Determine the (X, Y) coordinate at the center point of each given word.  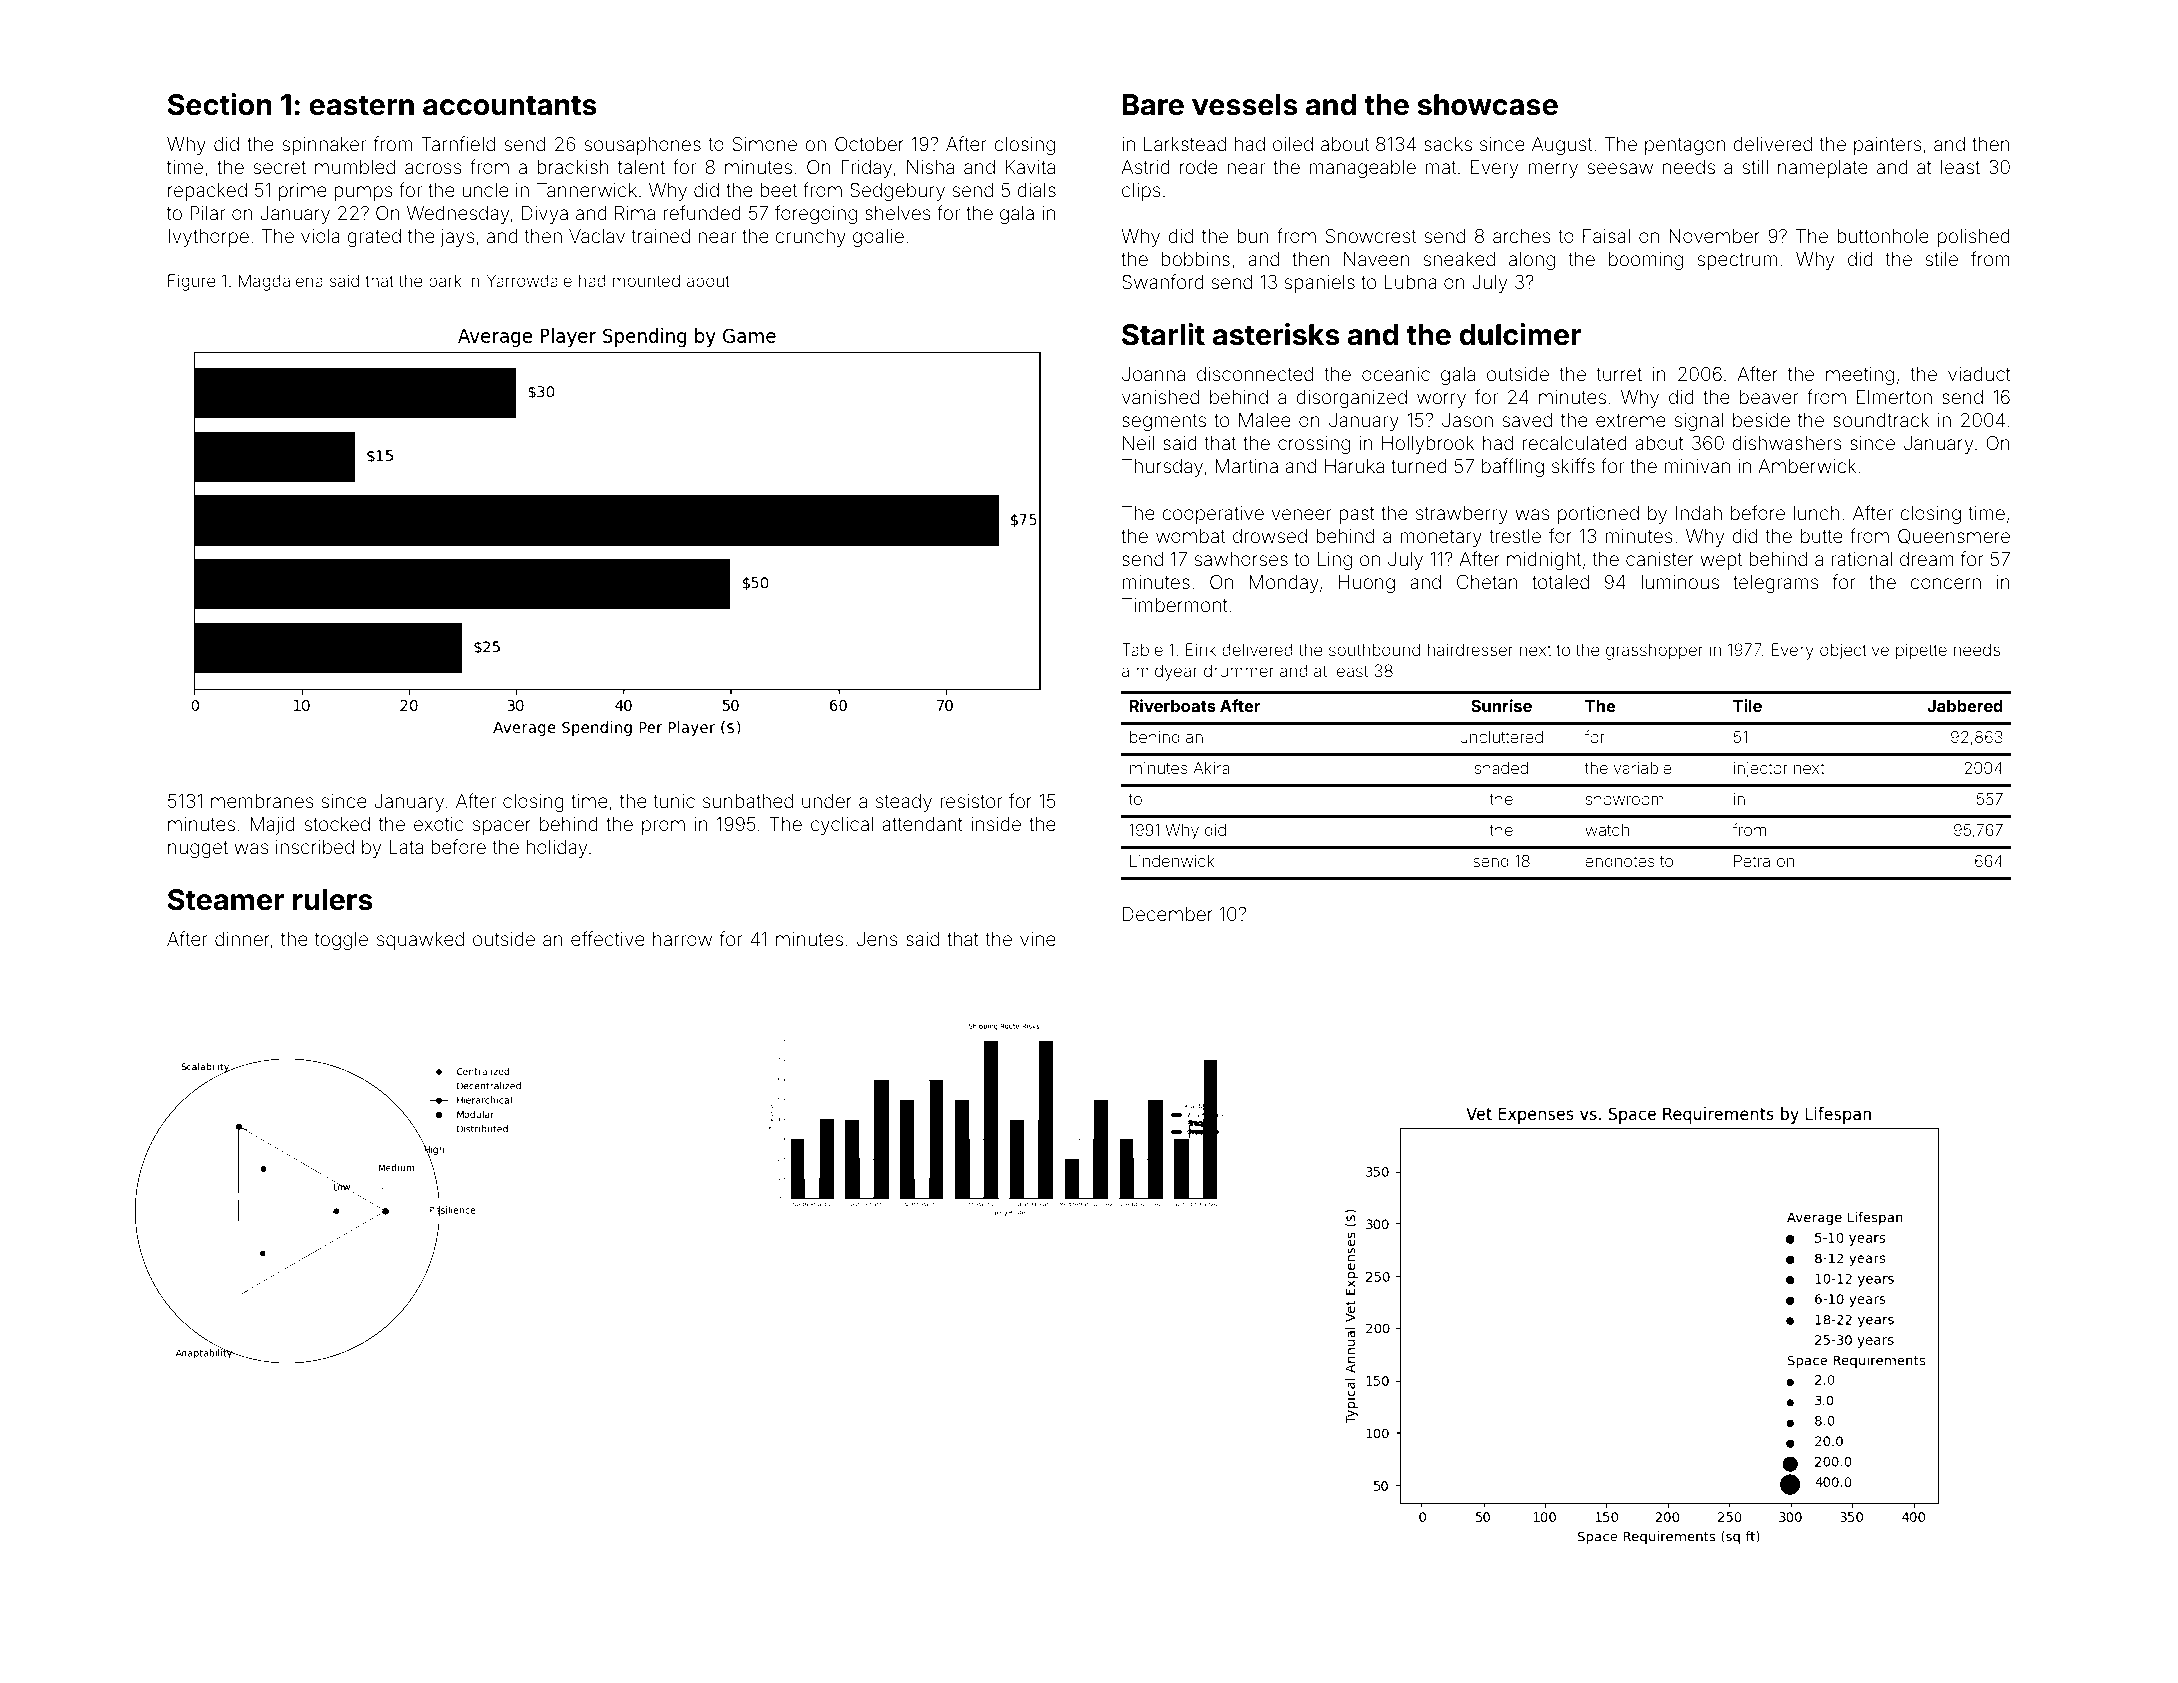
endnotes (1620, 861)
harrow (682, 939)
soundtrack (1881, 420)
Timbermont (1175, 605)
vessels (1245, 105)
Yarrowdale (529, 280)
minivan (1697, 466)
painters (1888, 146)
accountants (510, 105)
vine (1038, 939)
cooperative (1213, 515)
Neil (1138, 443)
